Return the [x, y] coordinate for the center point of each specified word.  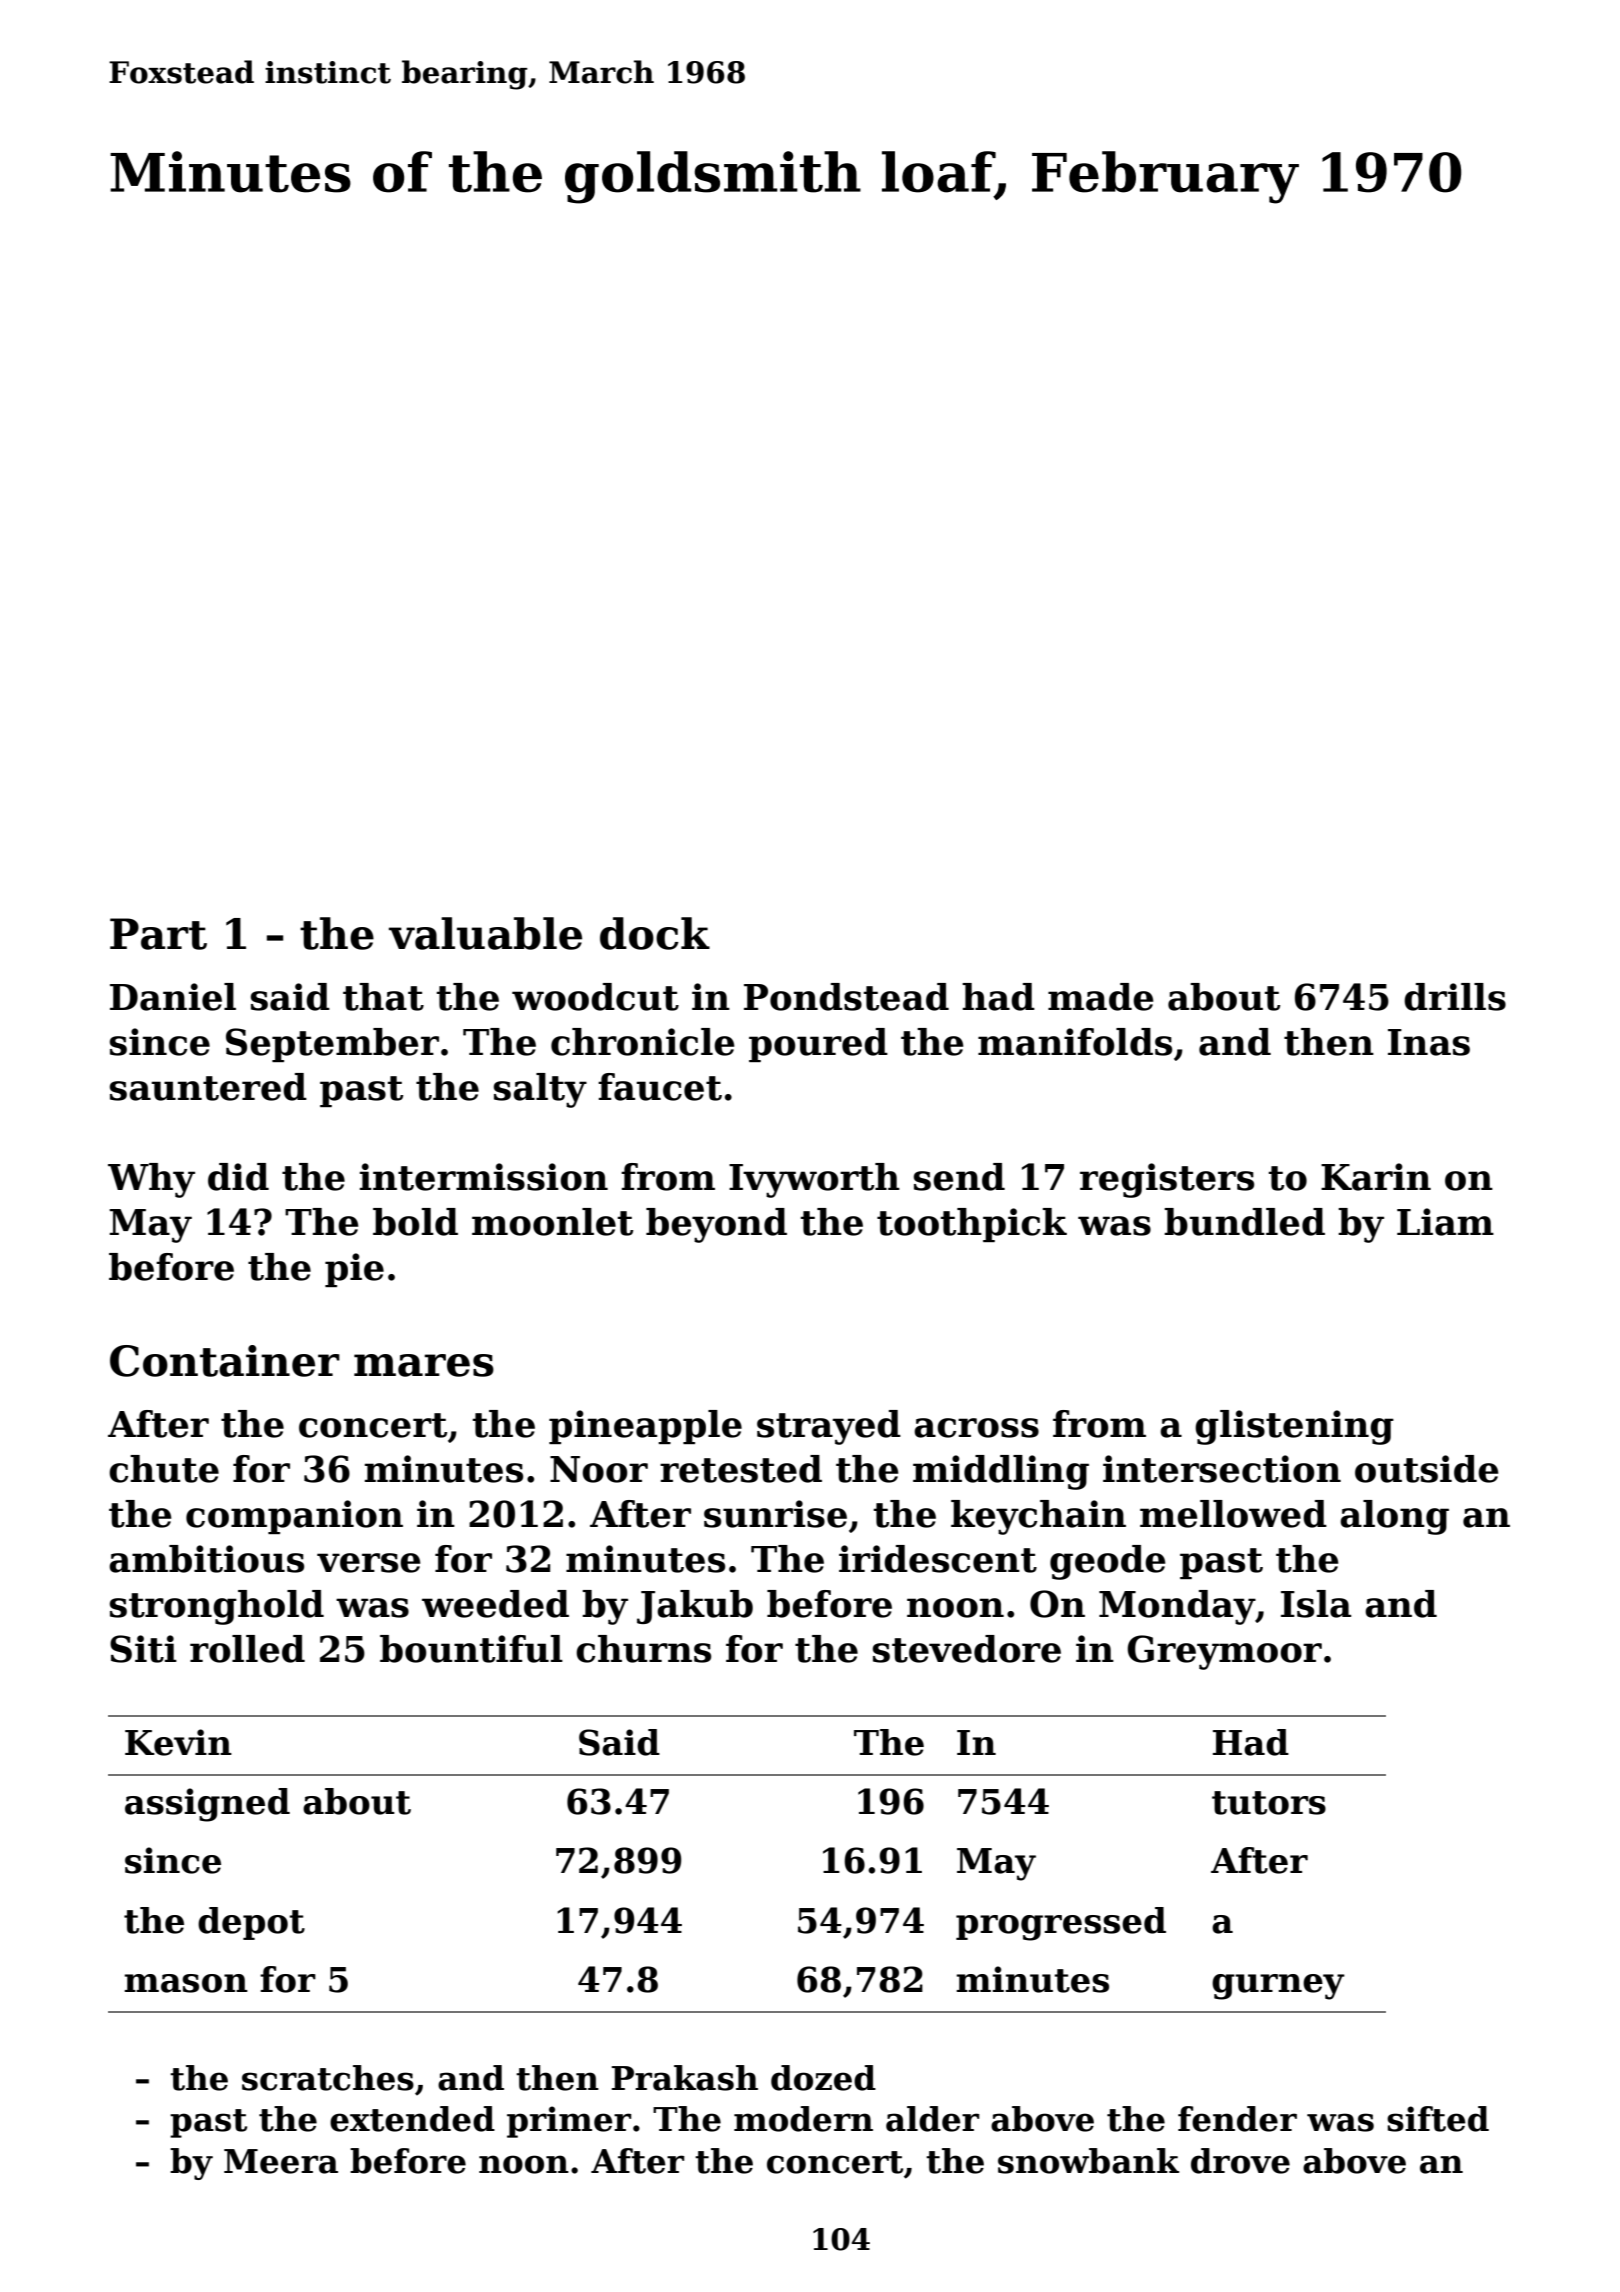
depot [251, 1923]
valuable [485, 933]
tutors [1269, 1803]
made [1101, 997]
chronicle [643, 1042]
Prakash [685, 2078]
